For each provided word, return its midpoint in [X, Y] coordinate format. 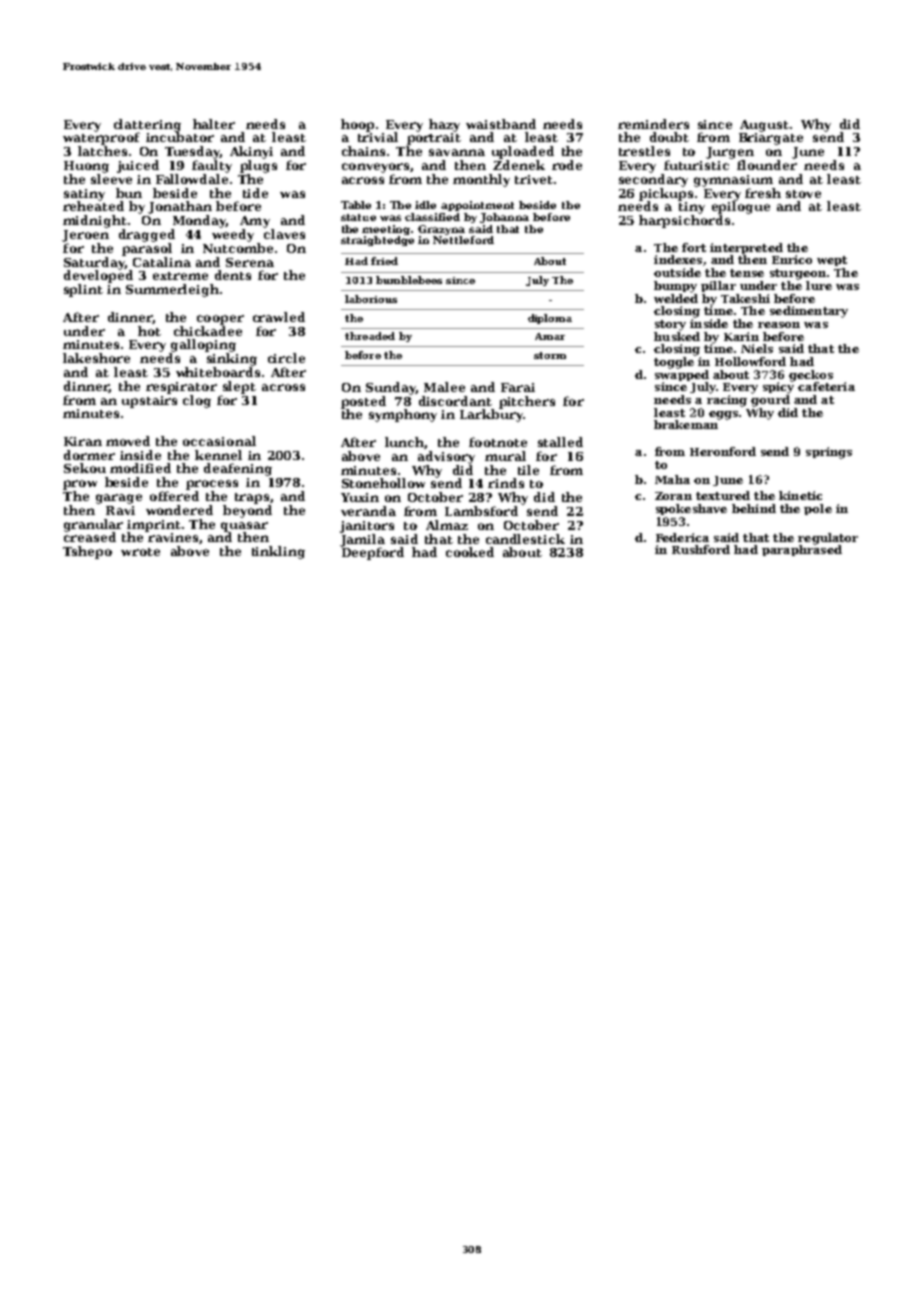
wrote [140, 552]
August [764, 126]
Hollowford [750, 361]
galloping [203, 345]
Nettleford [463, 240]
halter [214, 124]
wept [832, 261]
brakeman [686, 424]
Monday [199, 221]
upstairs [149, 402]
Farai [518, 387]
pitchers [527, 402]
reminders [653, 124]
